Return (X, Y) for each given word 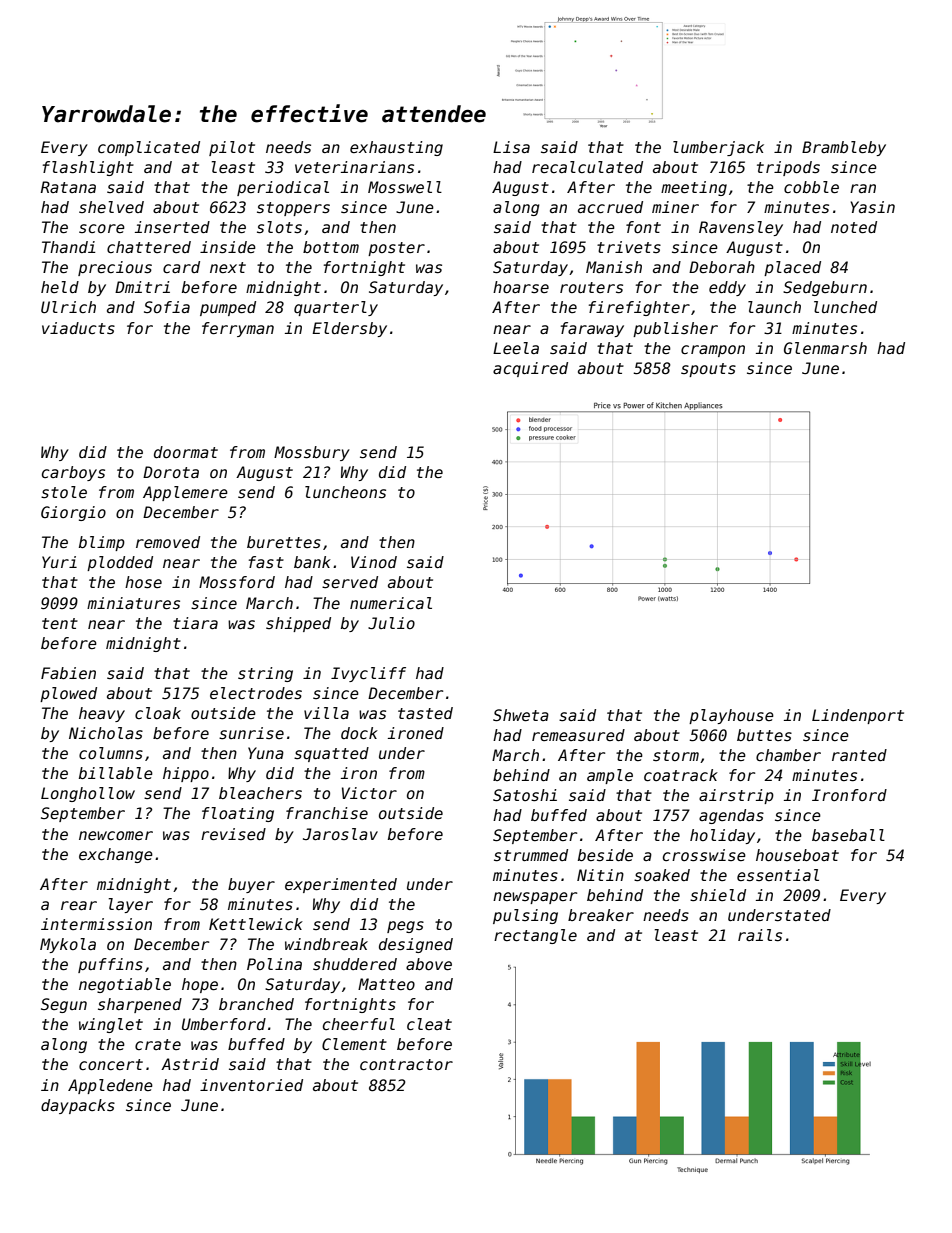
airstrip (736, 796)
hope (200, 985)
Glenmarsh (825, 348)
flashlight (88, 168)
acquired (530, 369)
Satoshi (525, 795)
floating (238, 814)
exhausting (396, 148)
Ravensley (741, 228)
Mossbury (312, 453)
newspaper (535, 898)
